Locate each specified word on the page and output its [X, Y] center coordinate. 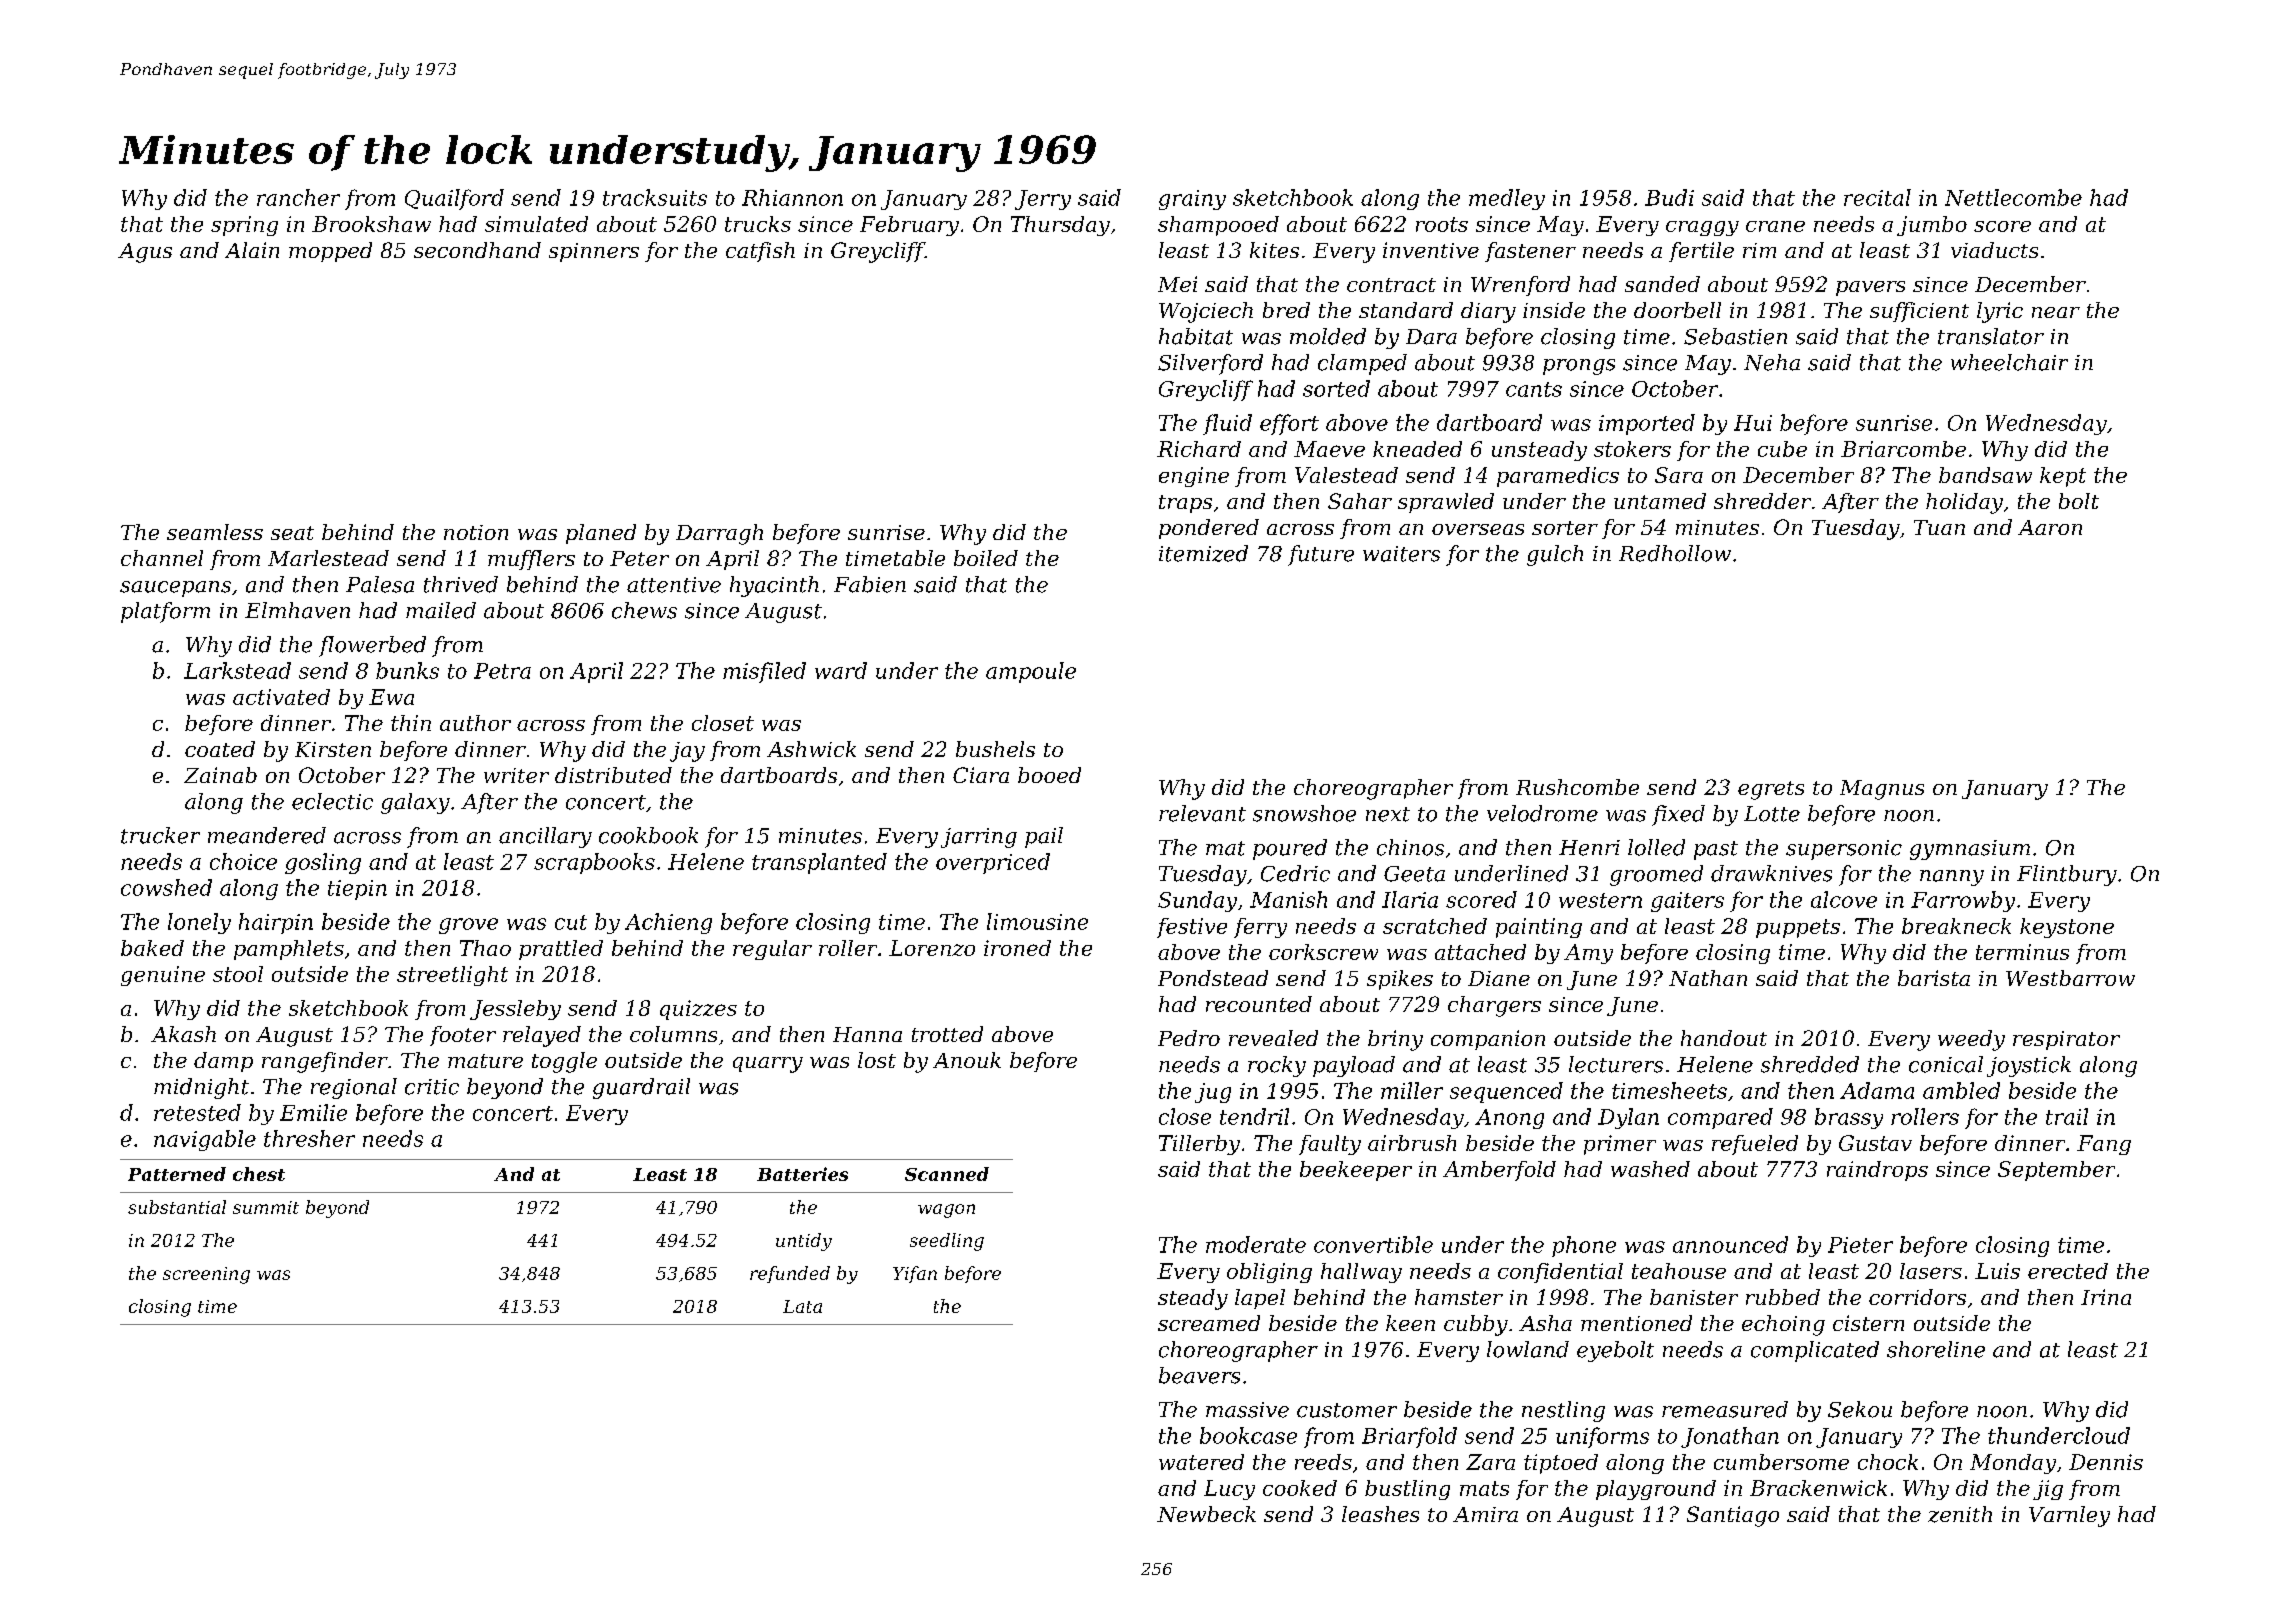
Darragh [719, 534]
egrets [1771, 790]
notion [476, 532]
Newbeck [1206, 1514]
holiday [1964, 503]
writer [516, 775]
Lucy [1229, 1490]
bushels [995, 749]
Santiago [1733, 1516]
